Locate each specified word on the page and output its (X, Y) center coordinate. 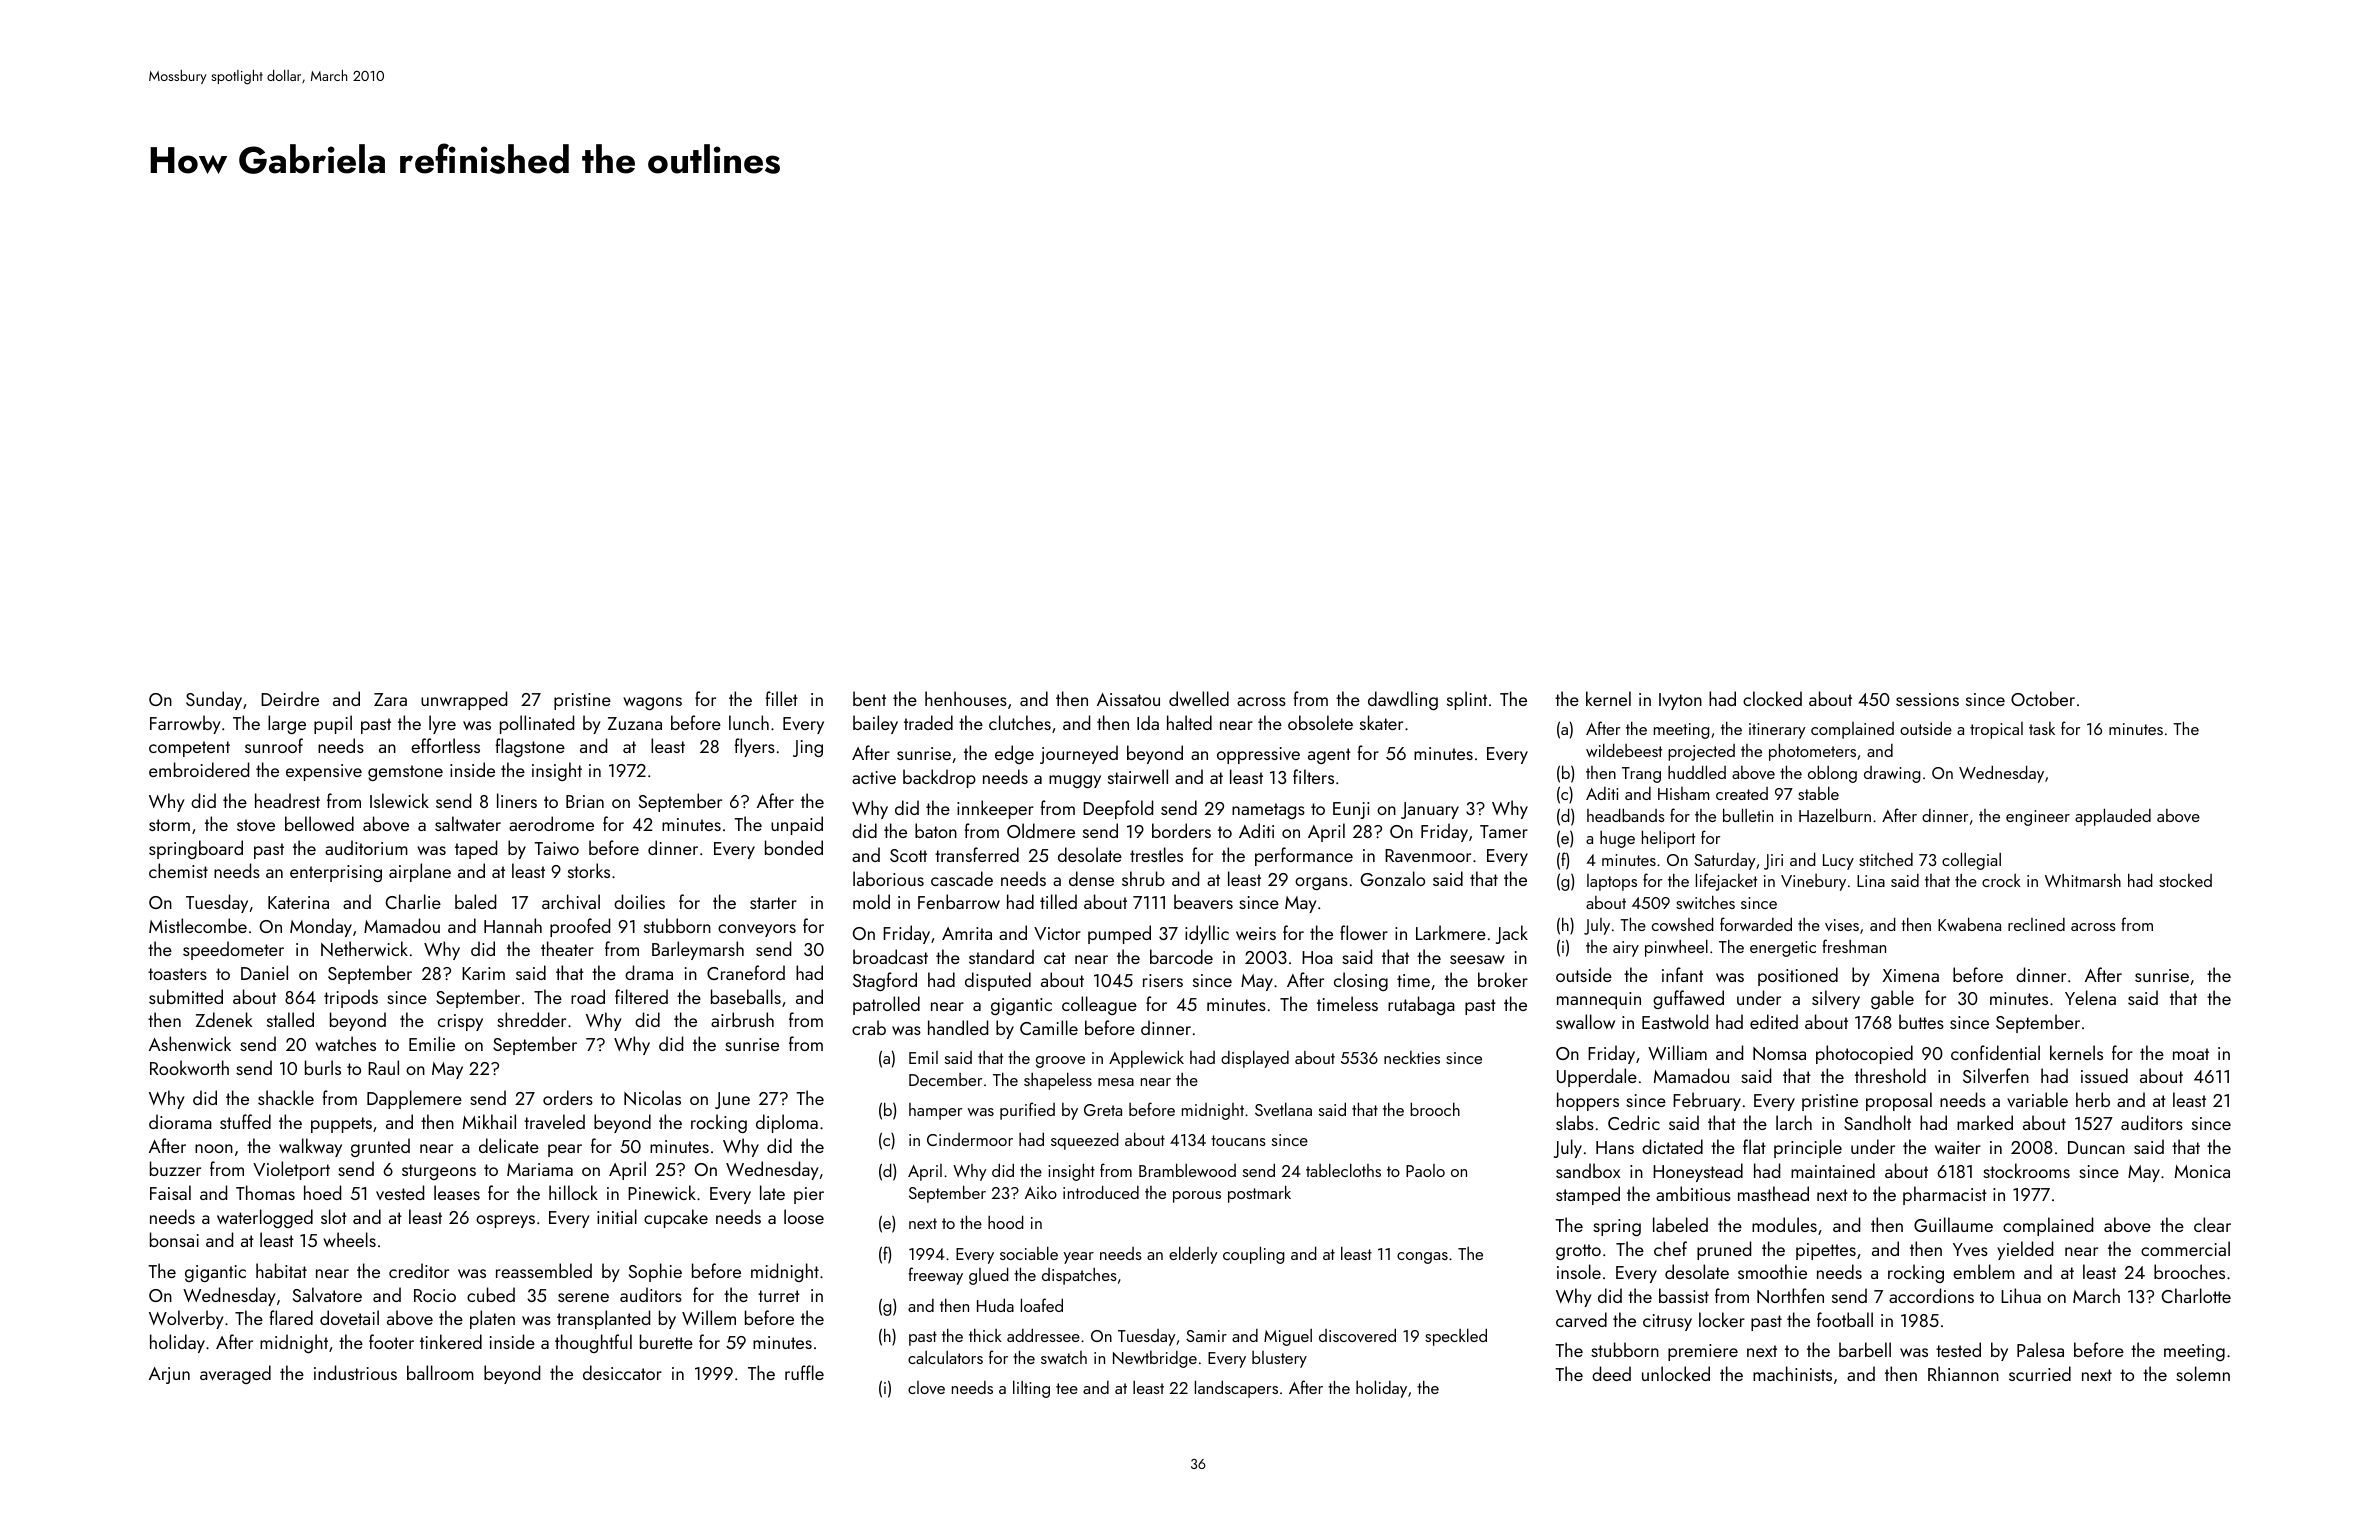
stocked (2185, 880)
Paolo (1425, 1170)
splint (1467, 700)
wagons (652, 703)
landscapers (1236, 1389)
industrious (355, 1372)
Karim (483, 973)
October (2043, 698)
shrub (1143, 878)
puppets (341, 1125)
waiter (1958, 1147)
